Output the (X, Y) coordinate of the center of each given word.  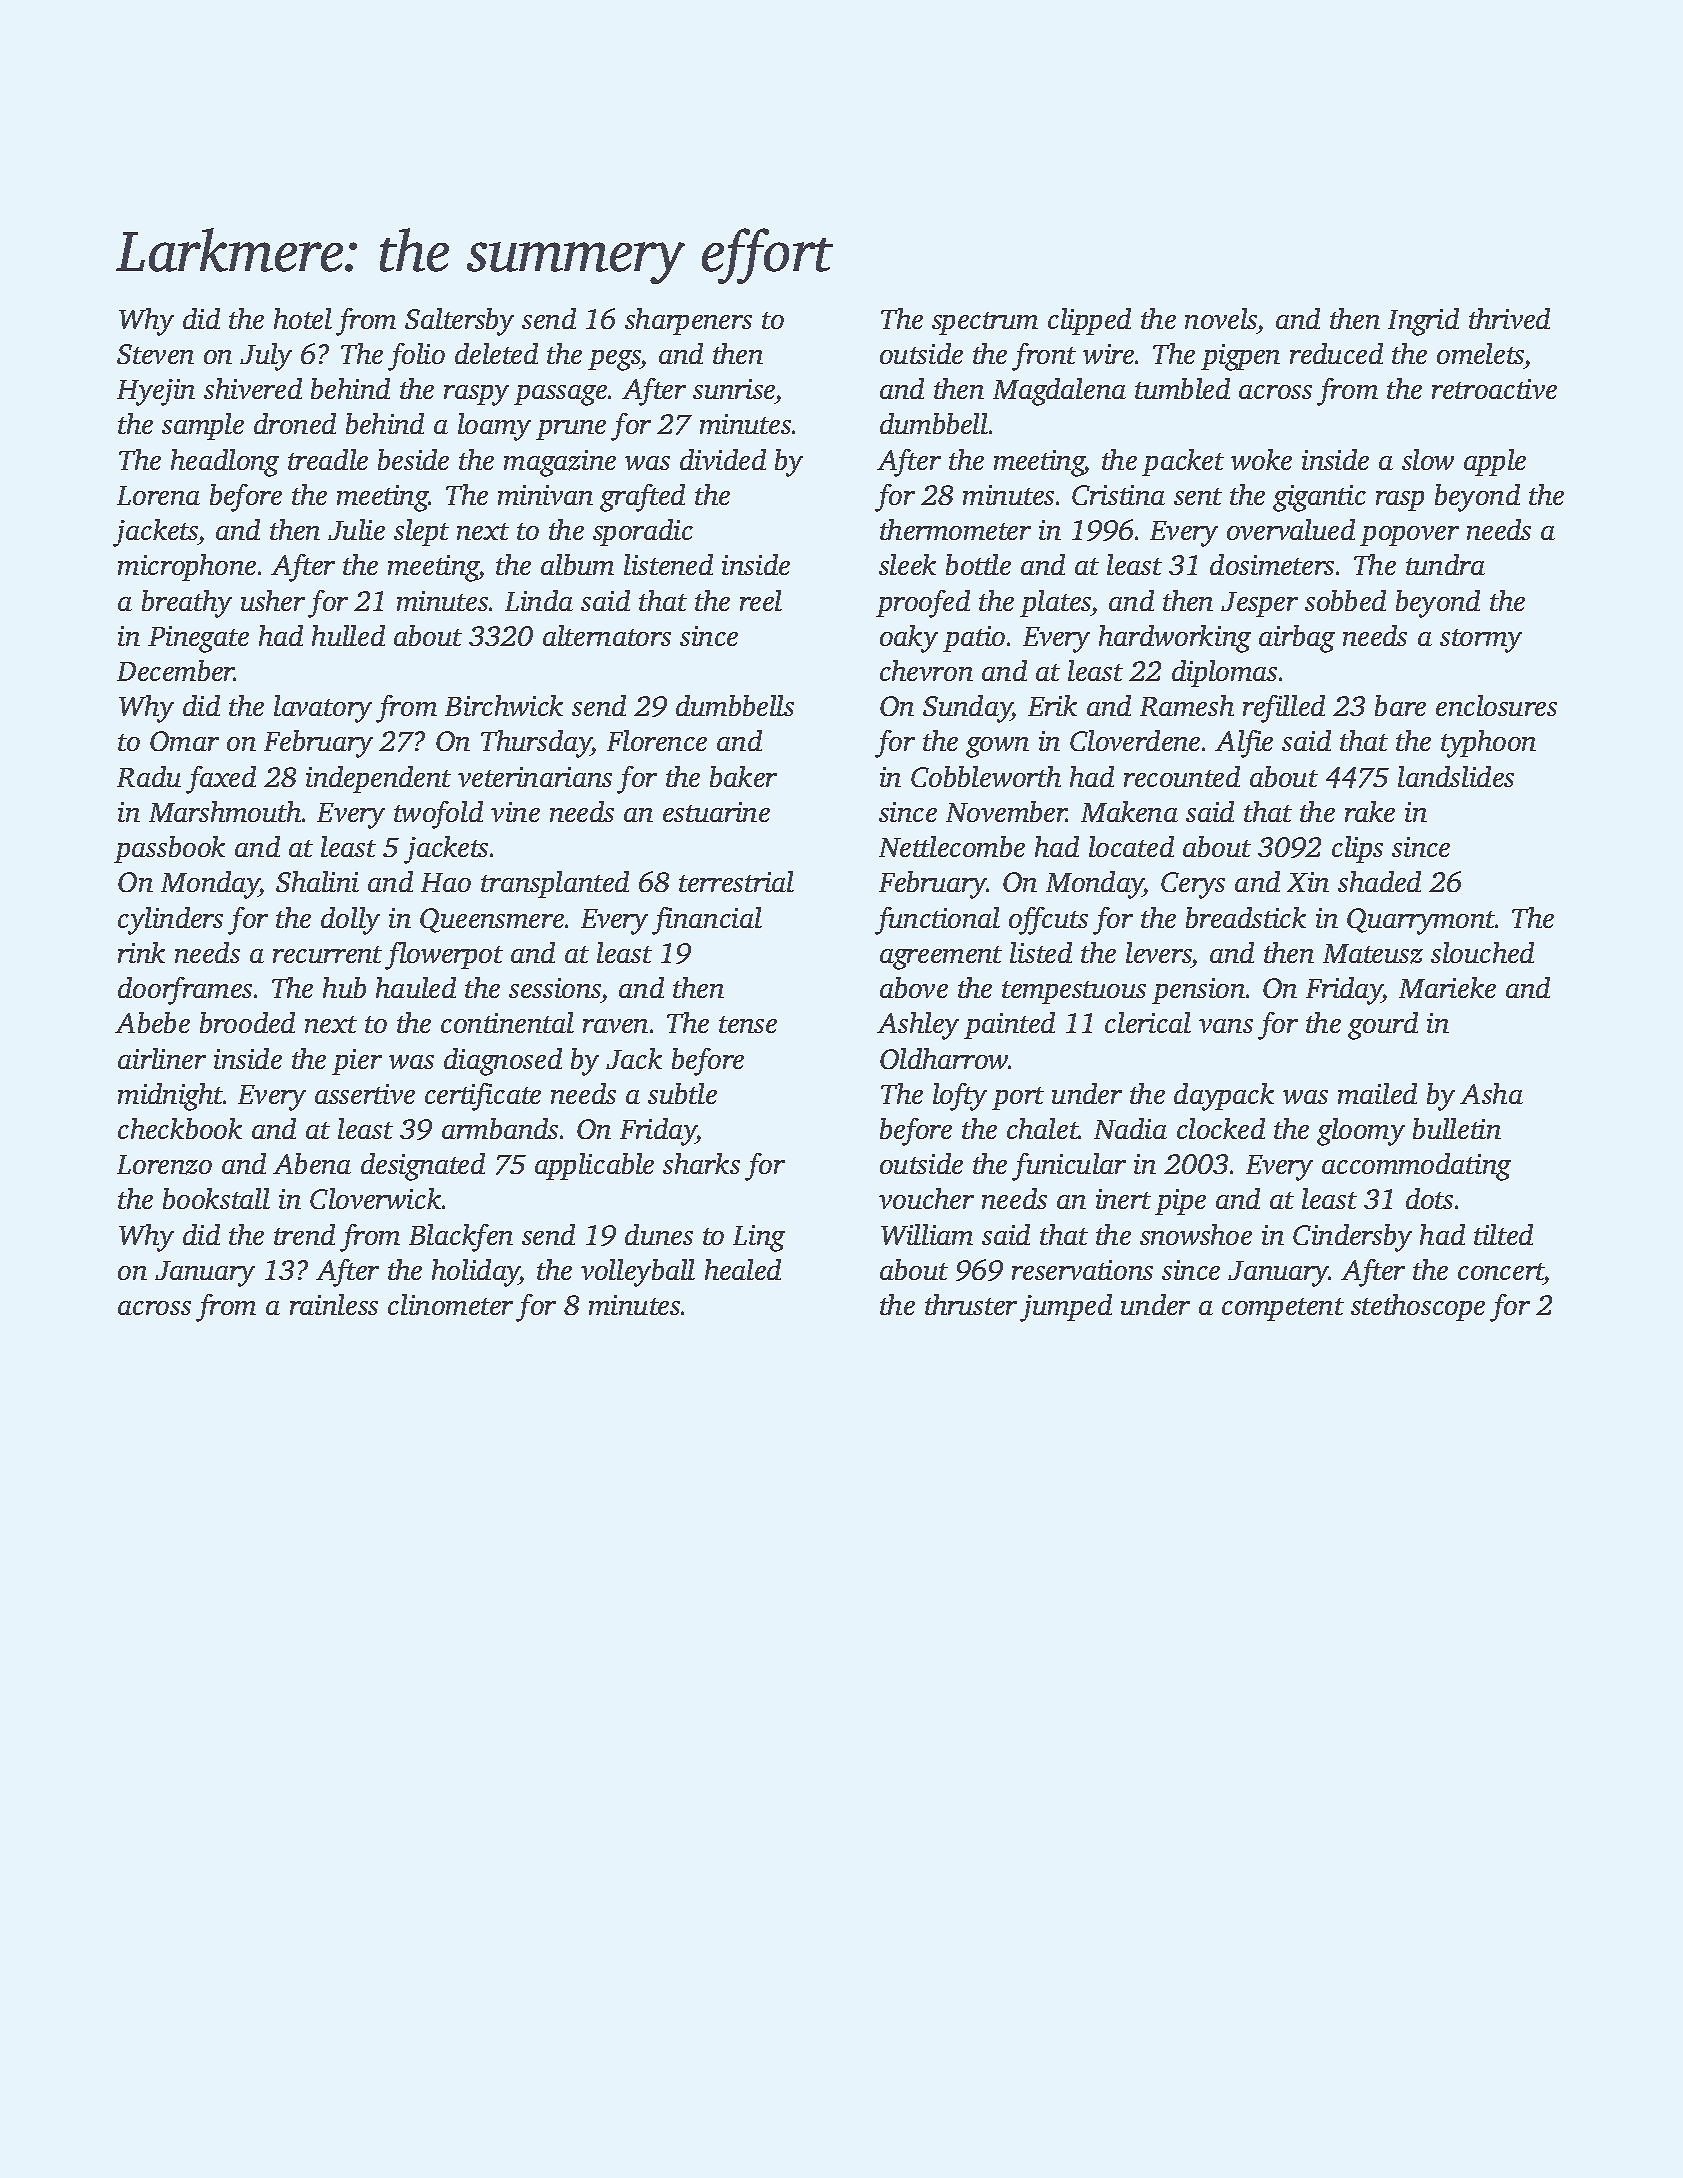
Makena (1129, 811)
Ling (759, 1238)
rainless (334, 1304)
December (175, 670)
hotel (303, 318)
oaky (909, 639)
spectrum (985, 323)
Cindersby (1352, 1238)
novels (1221, 318)
